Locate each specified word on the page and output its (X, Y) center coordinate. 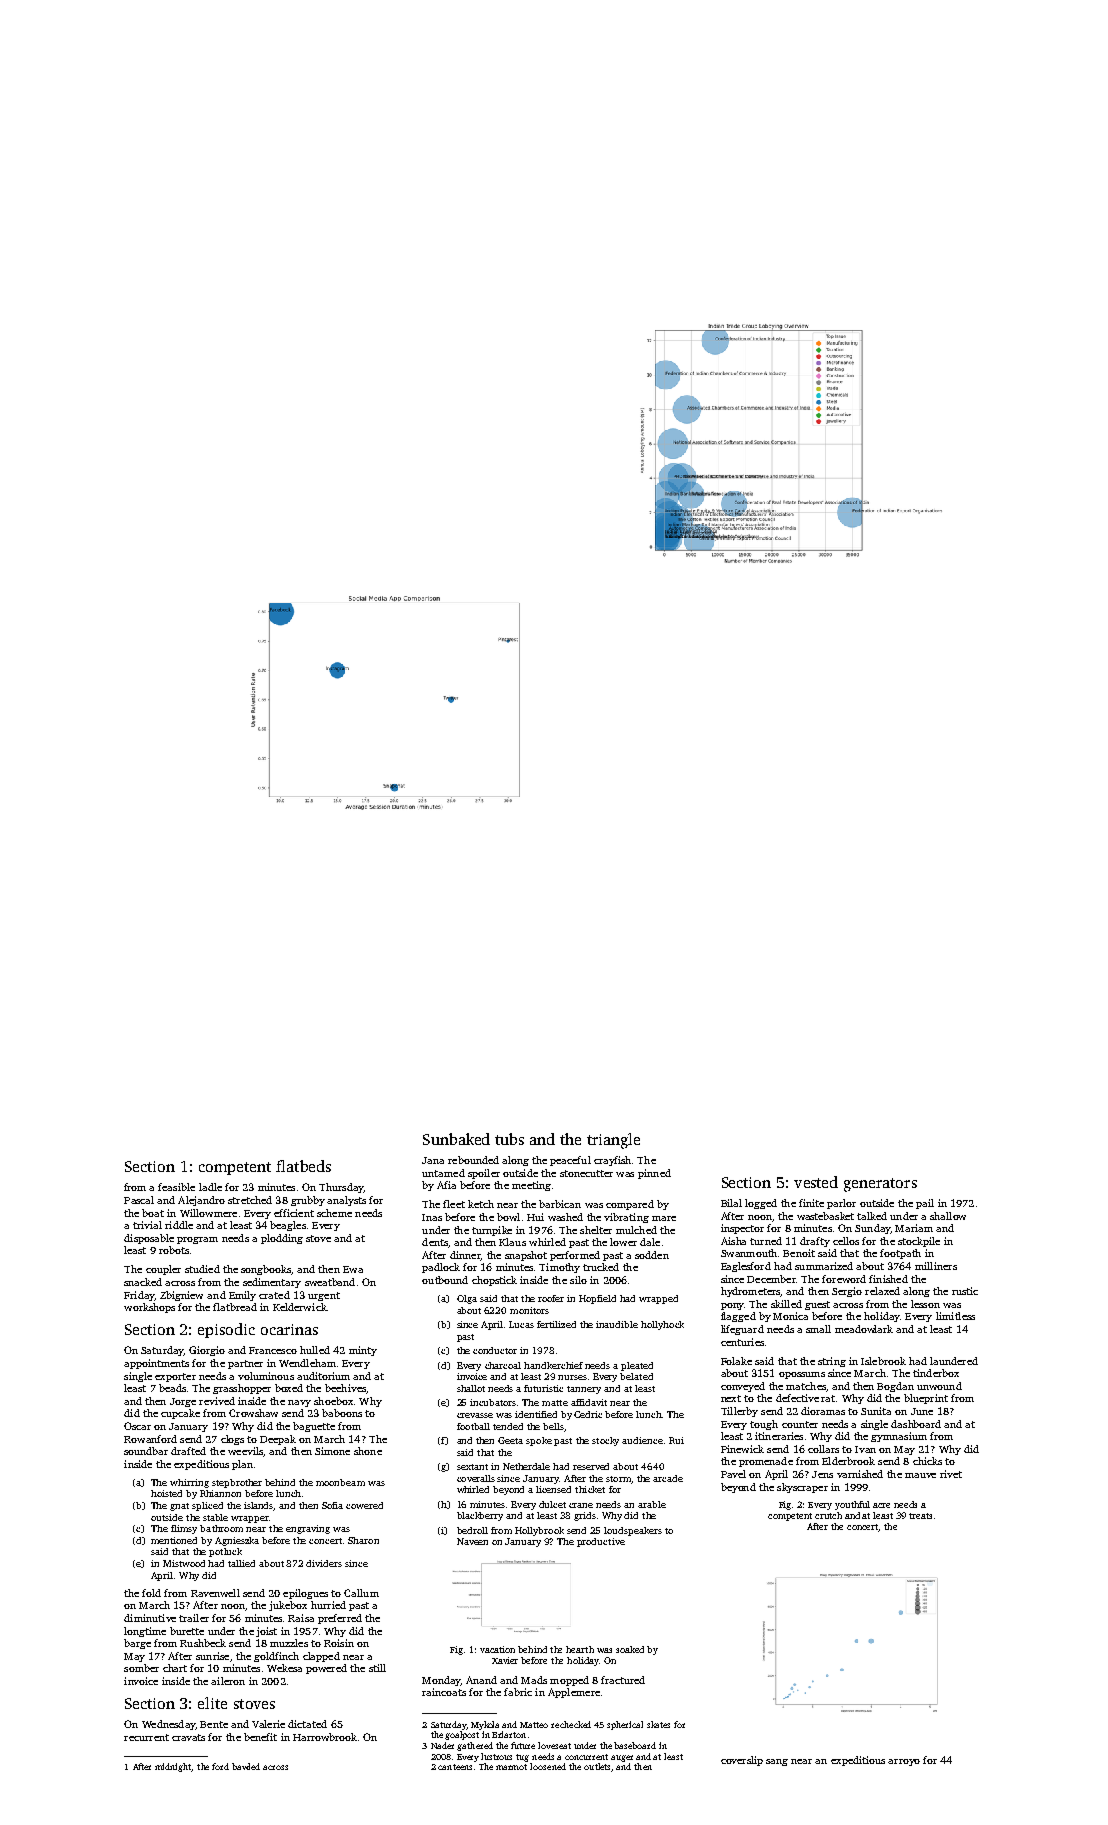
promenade (766, 1462)
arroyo (904, 1762)
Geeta (510, 1440)
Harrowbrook (325, 1737)
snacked (143, 1282)
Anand (481, 1680)
